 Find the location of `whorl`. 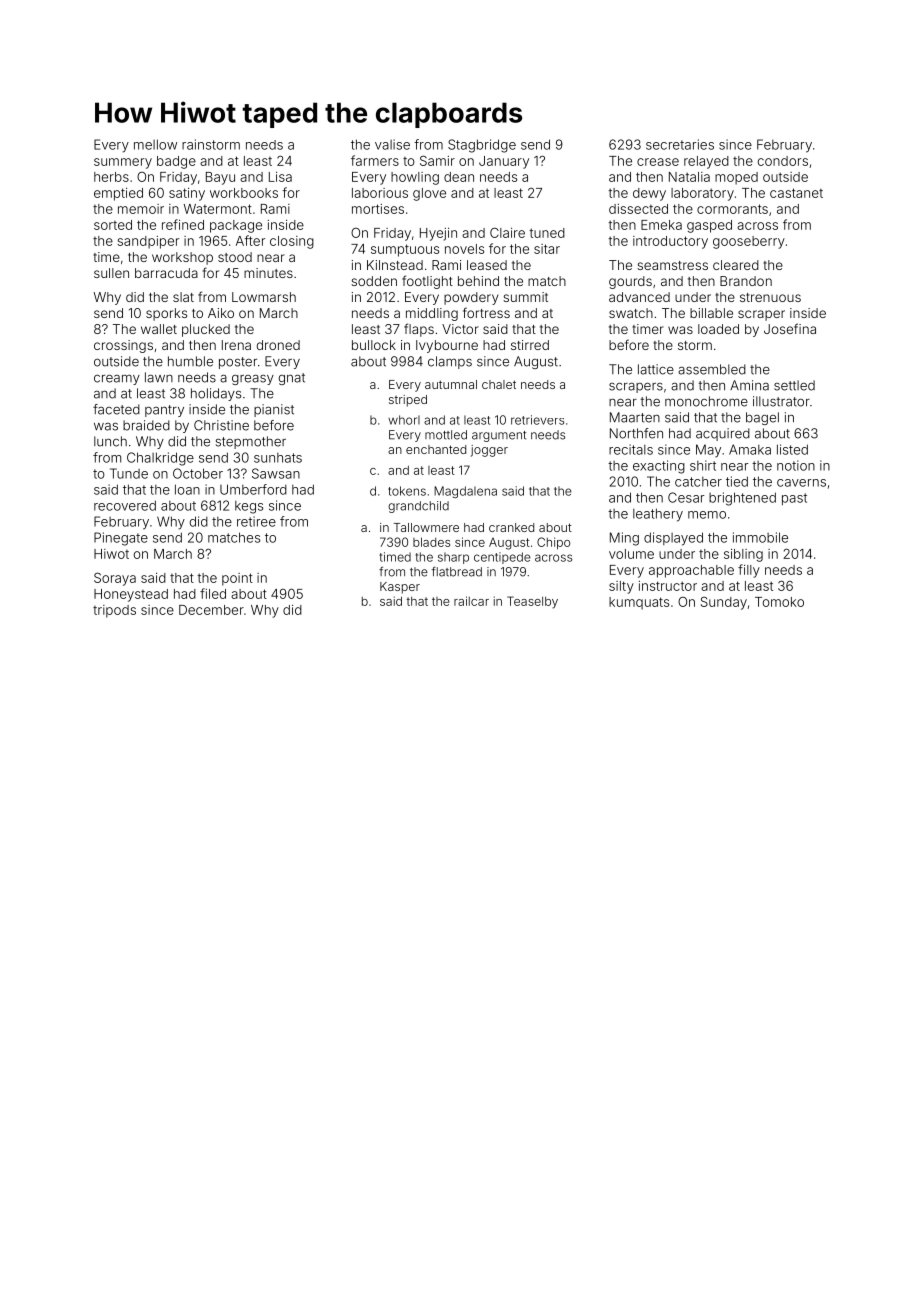

whorl is located at coordinates (404, 420).
